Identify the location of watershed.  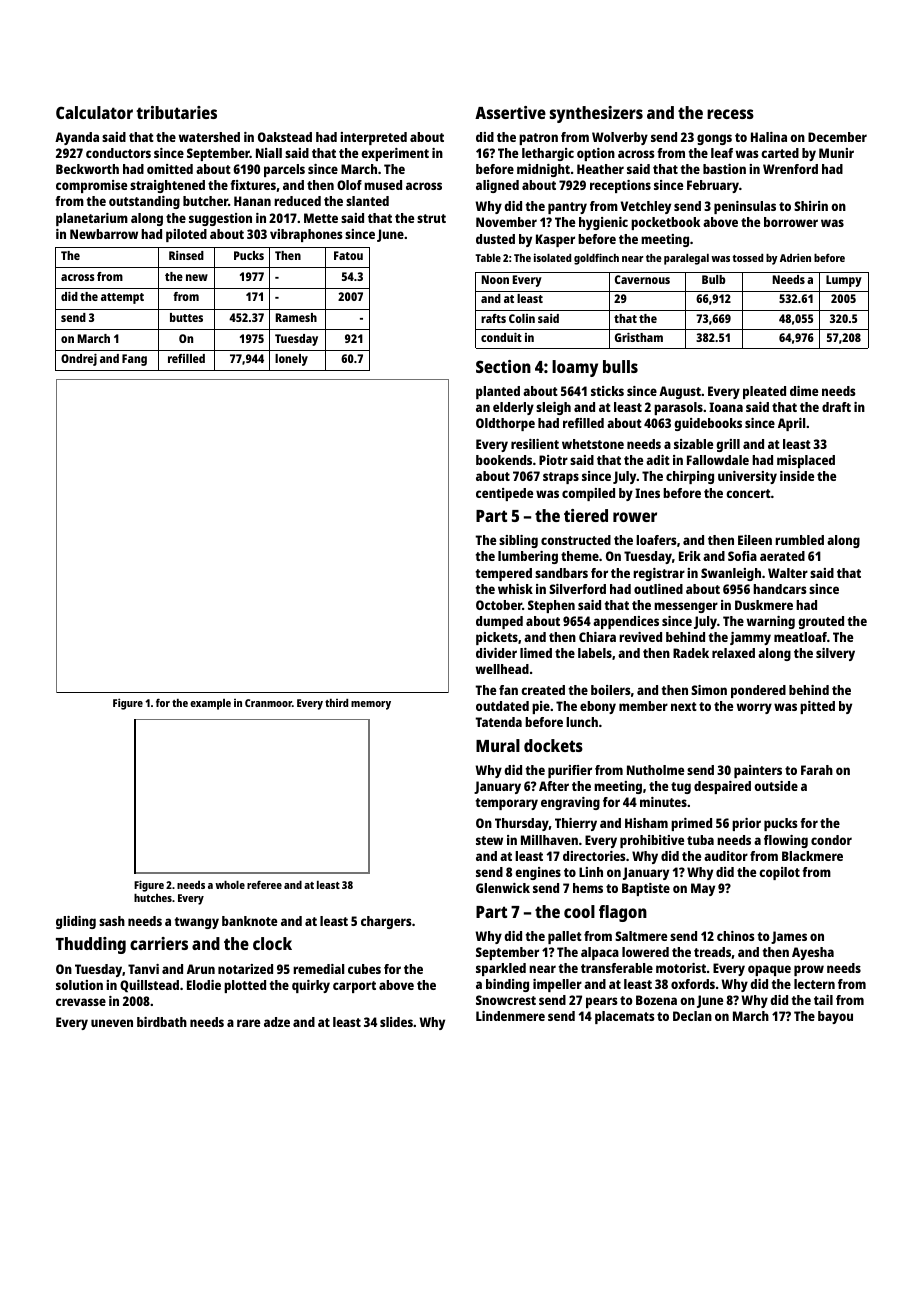
(209, 137).
